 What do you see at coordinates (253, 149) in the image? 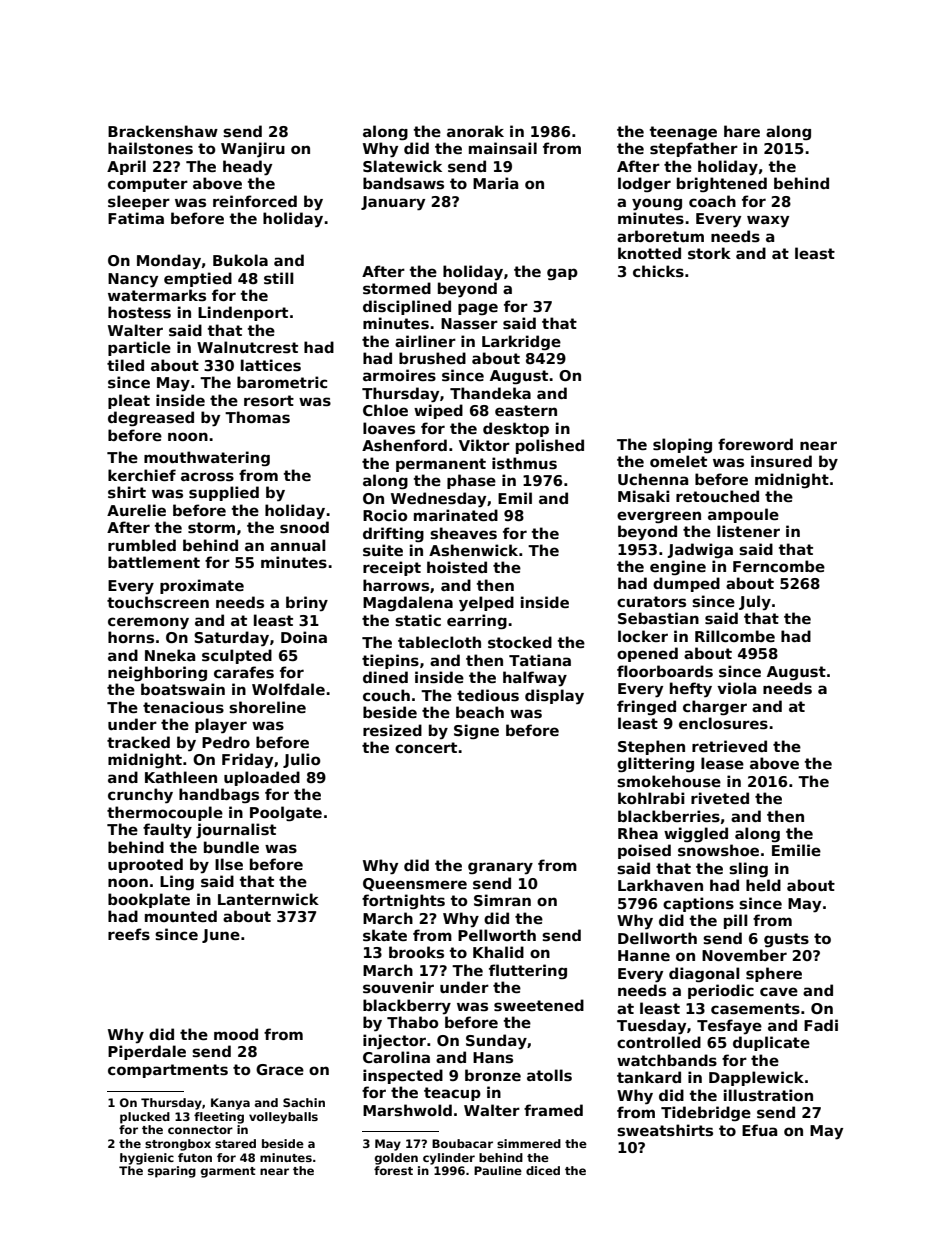
I see `Wanjiru` at bounding box center [253, 149].
